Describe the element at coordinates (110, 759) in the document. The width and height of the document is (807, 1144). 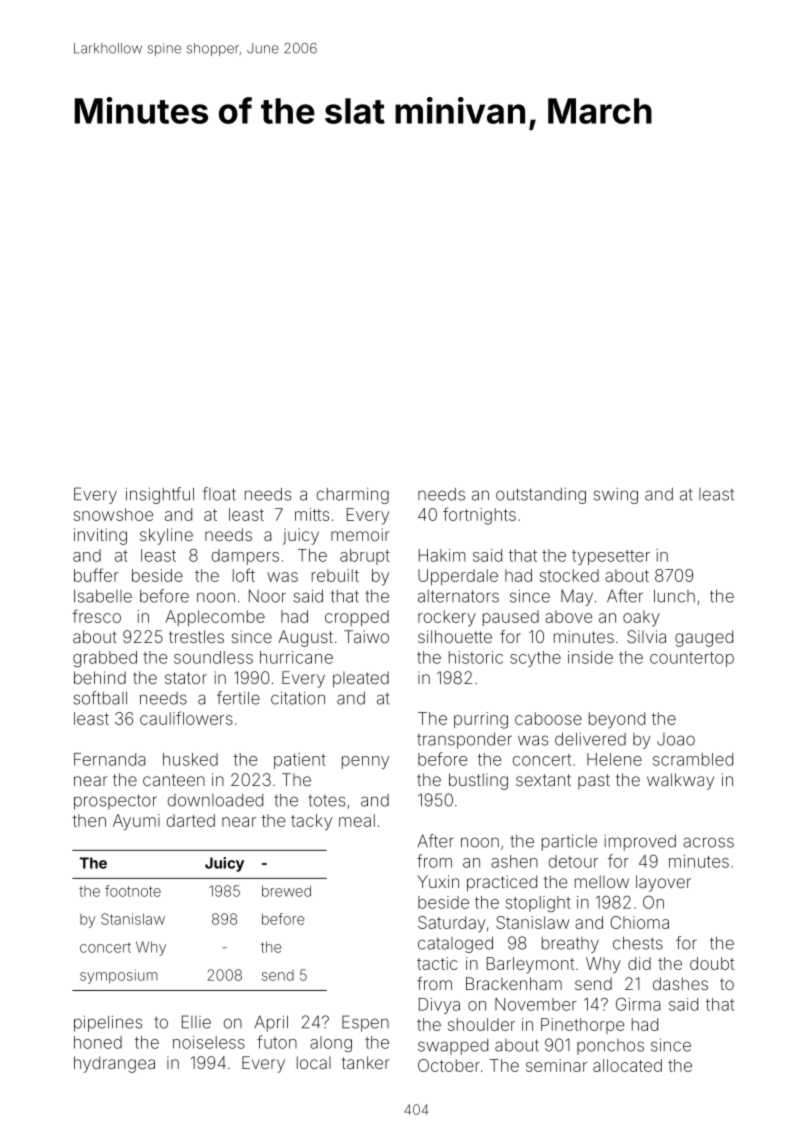
I see `Fernanda` at that location.
